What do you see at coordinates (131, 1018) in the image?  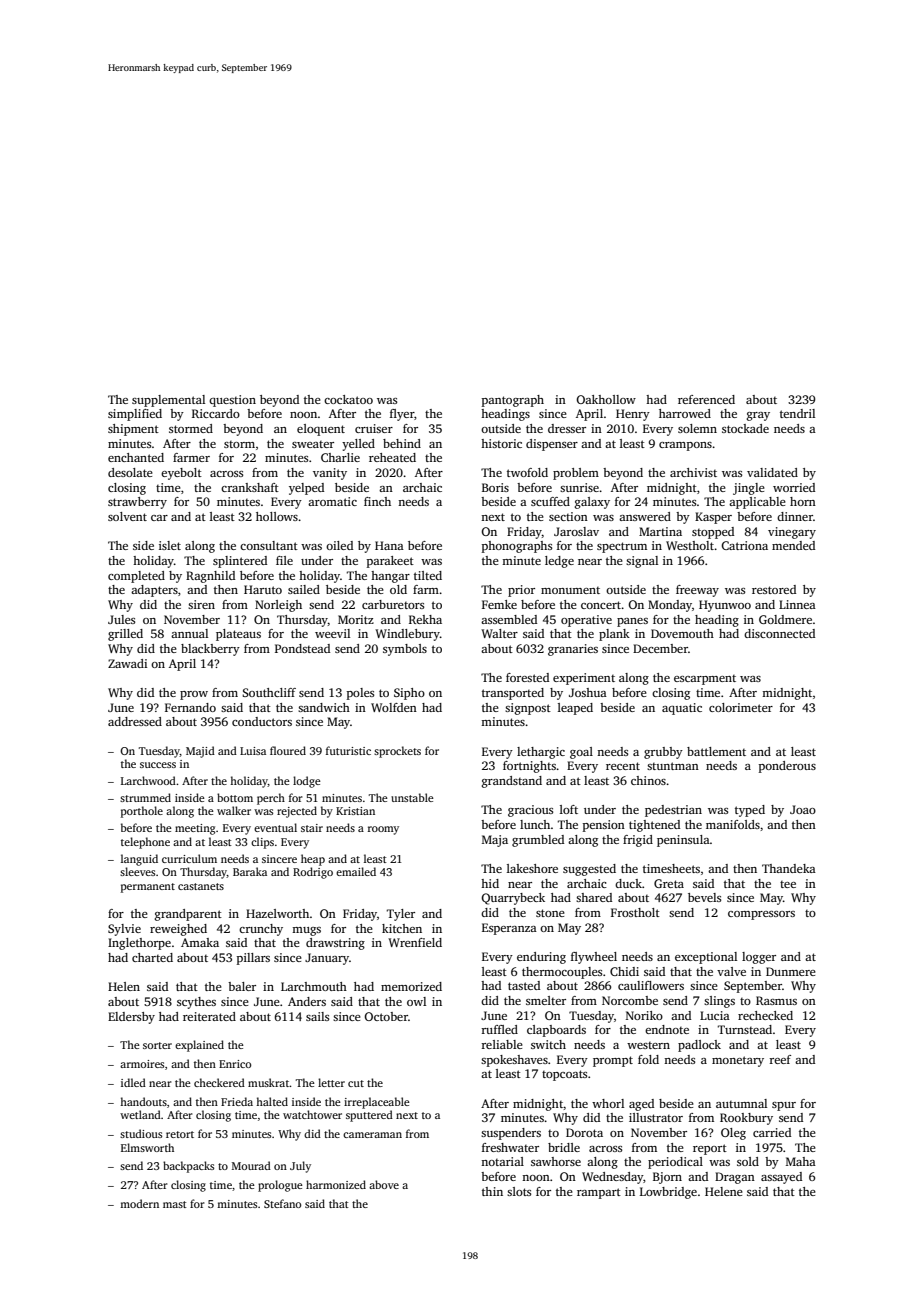 I see `Eldersby` at bounding box center [131, 1018].
